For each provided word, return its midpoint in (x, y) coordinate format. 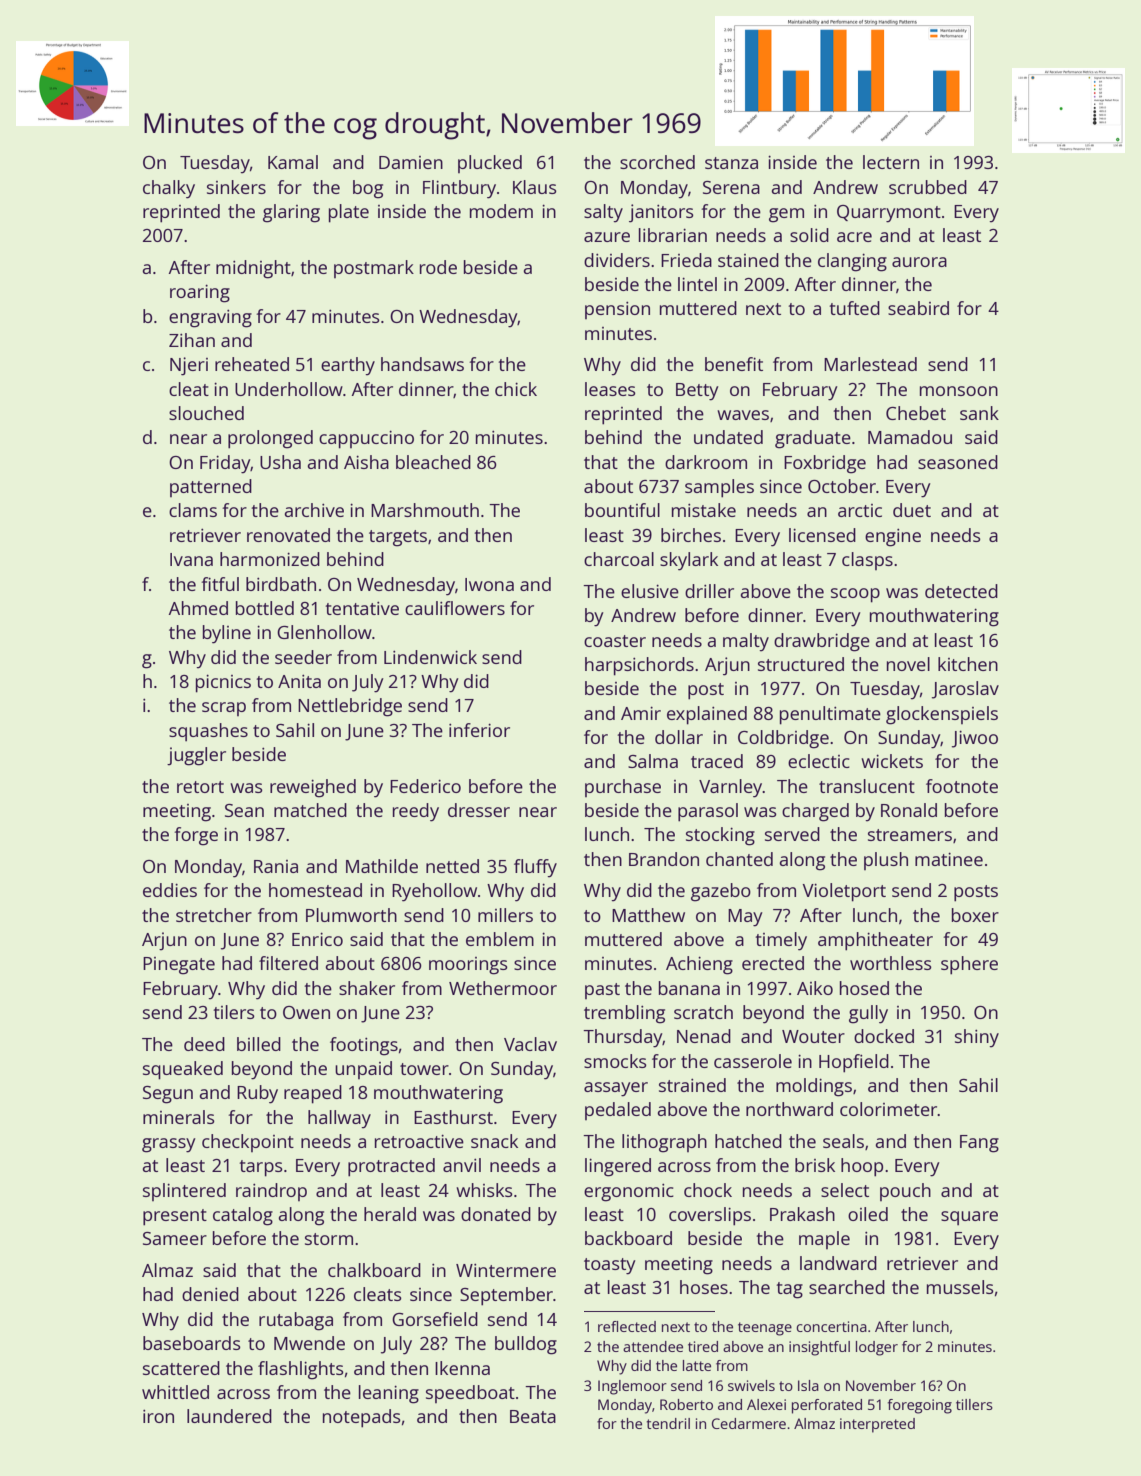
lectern (891, 162)
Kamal (293, 162)
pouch (905, 1192)
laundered (229, 1416)
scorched (657, 162)
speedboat (470, 1394)
